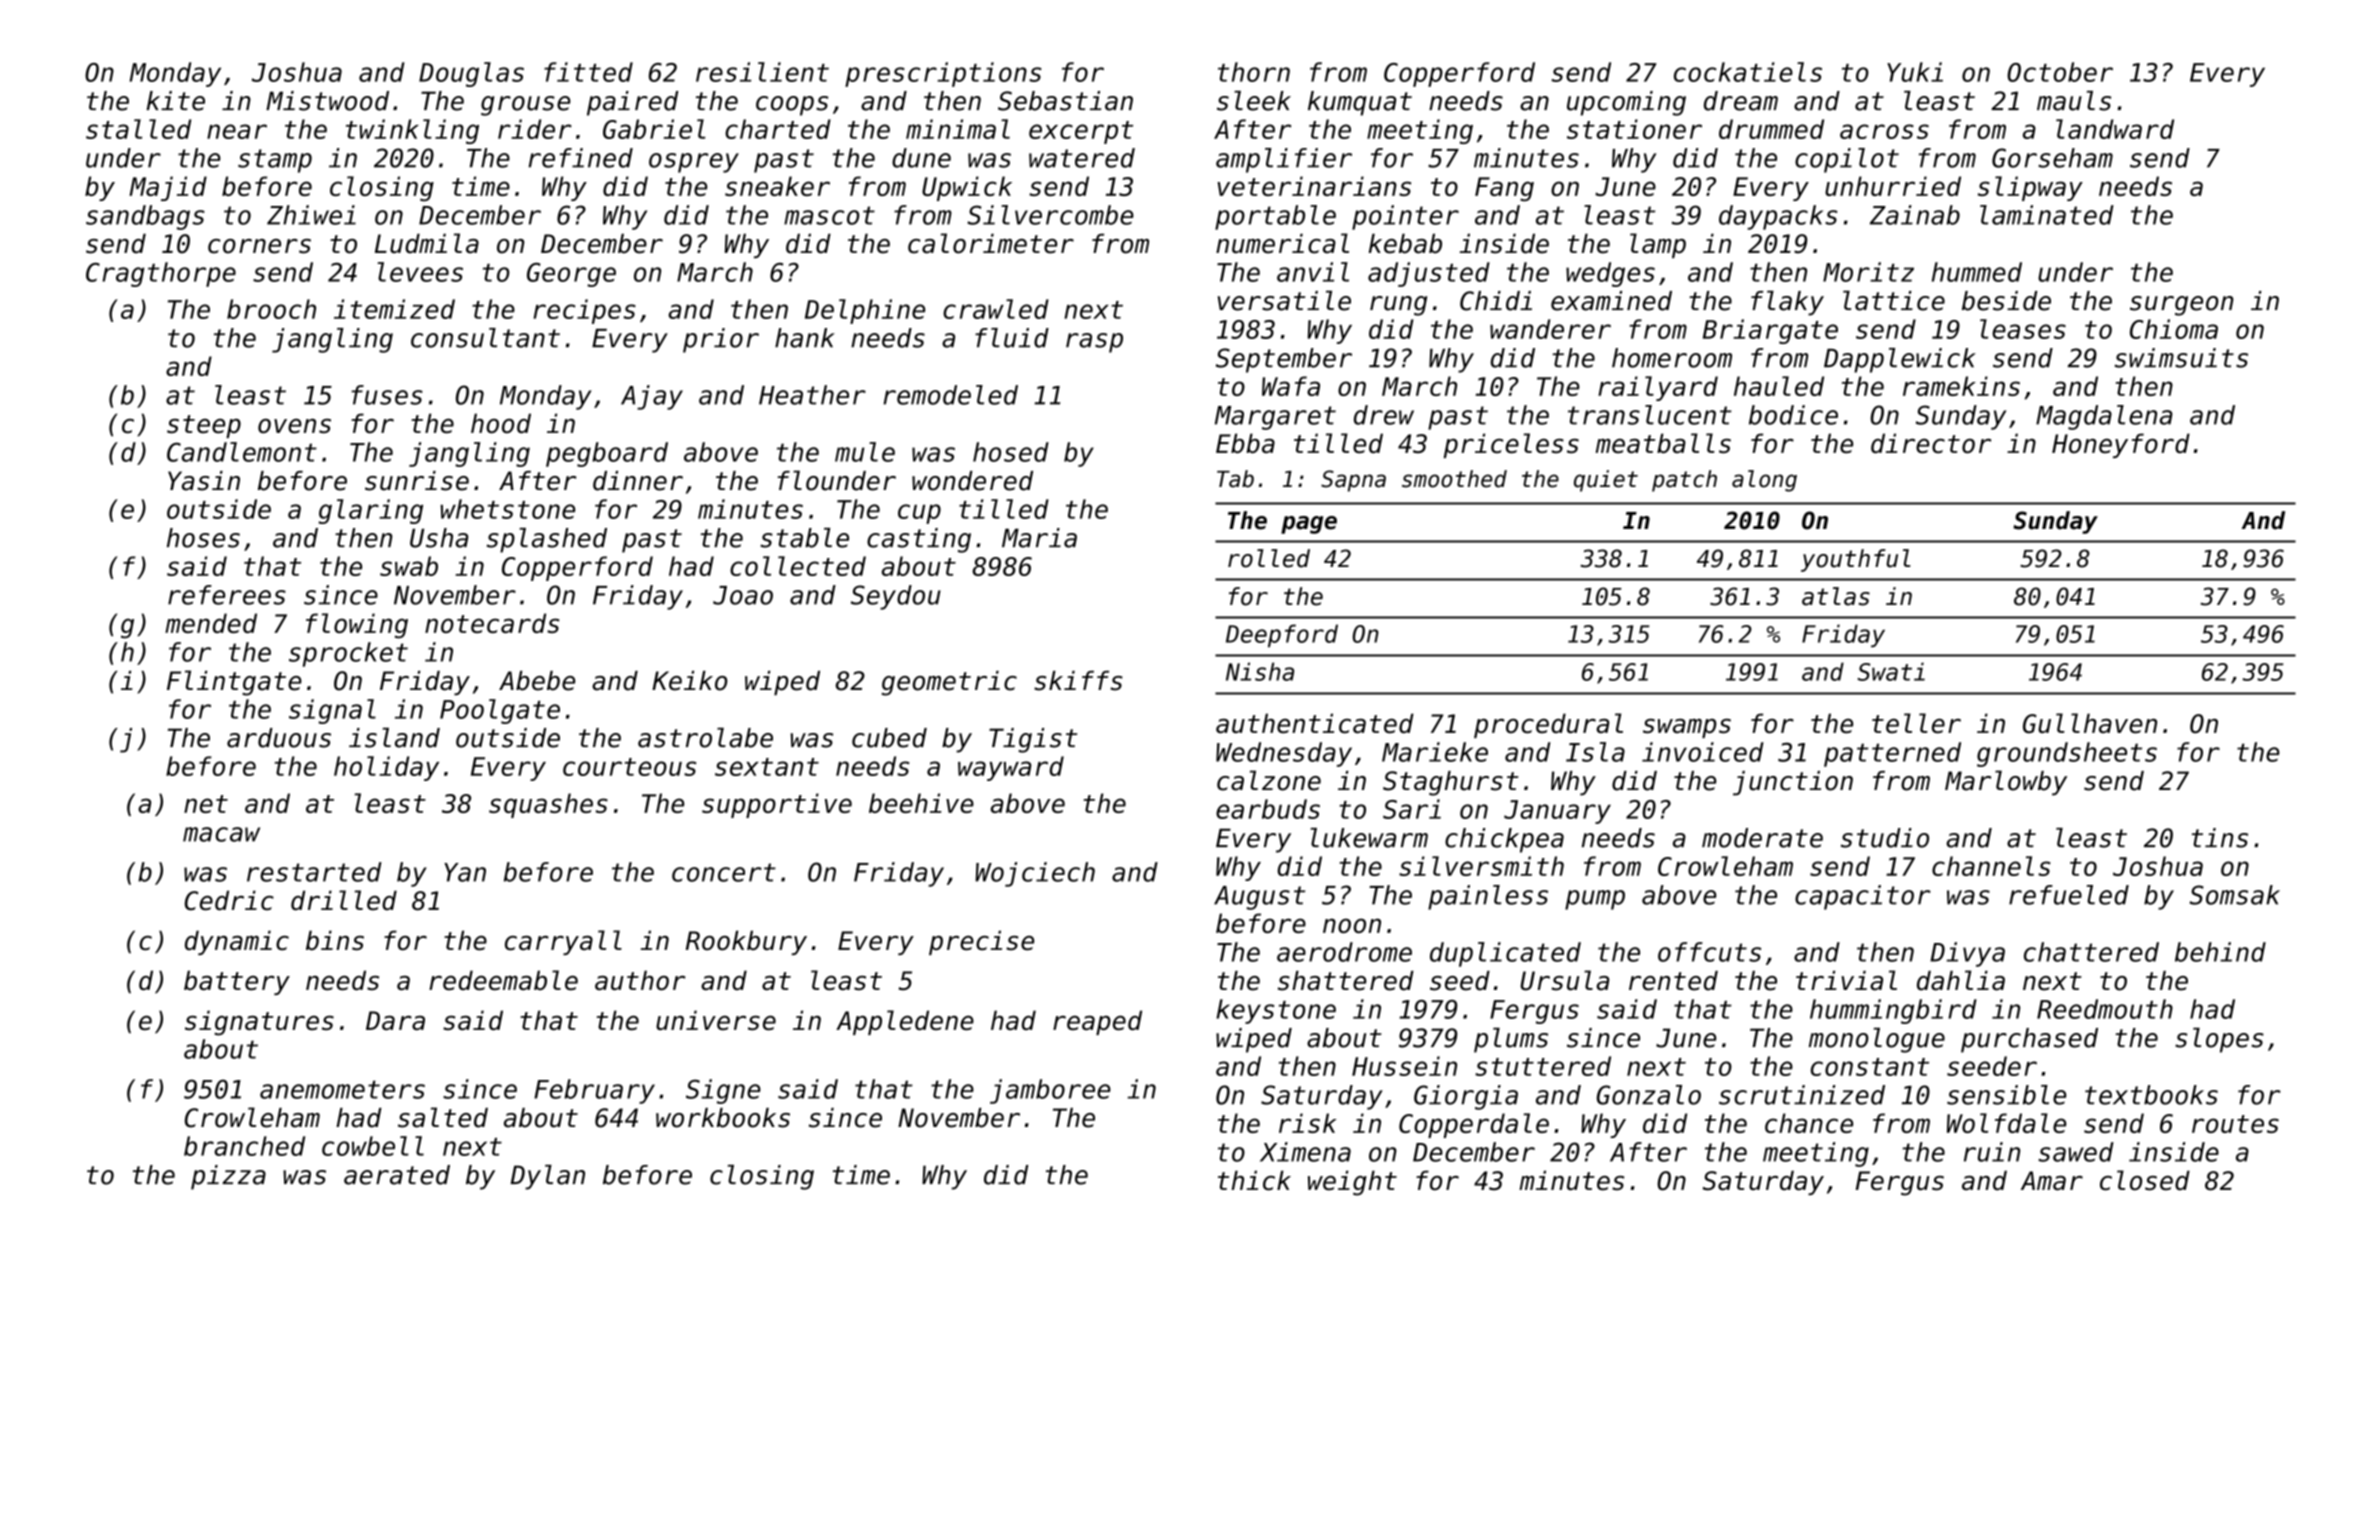  Describe the element at coordinates (1658, 388) in the screenshot. I see `railyard` at that location.
